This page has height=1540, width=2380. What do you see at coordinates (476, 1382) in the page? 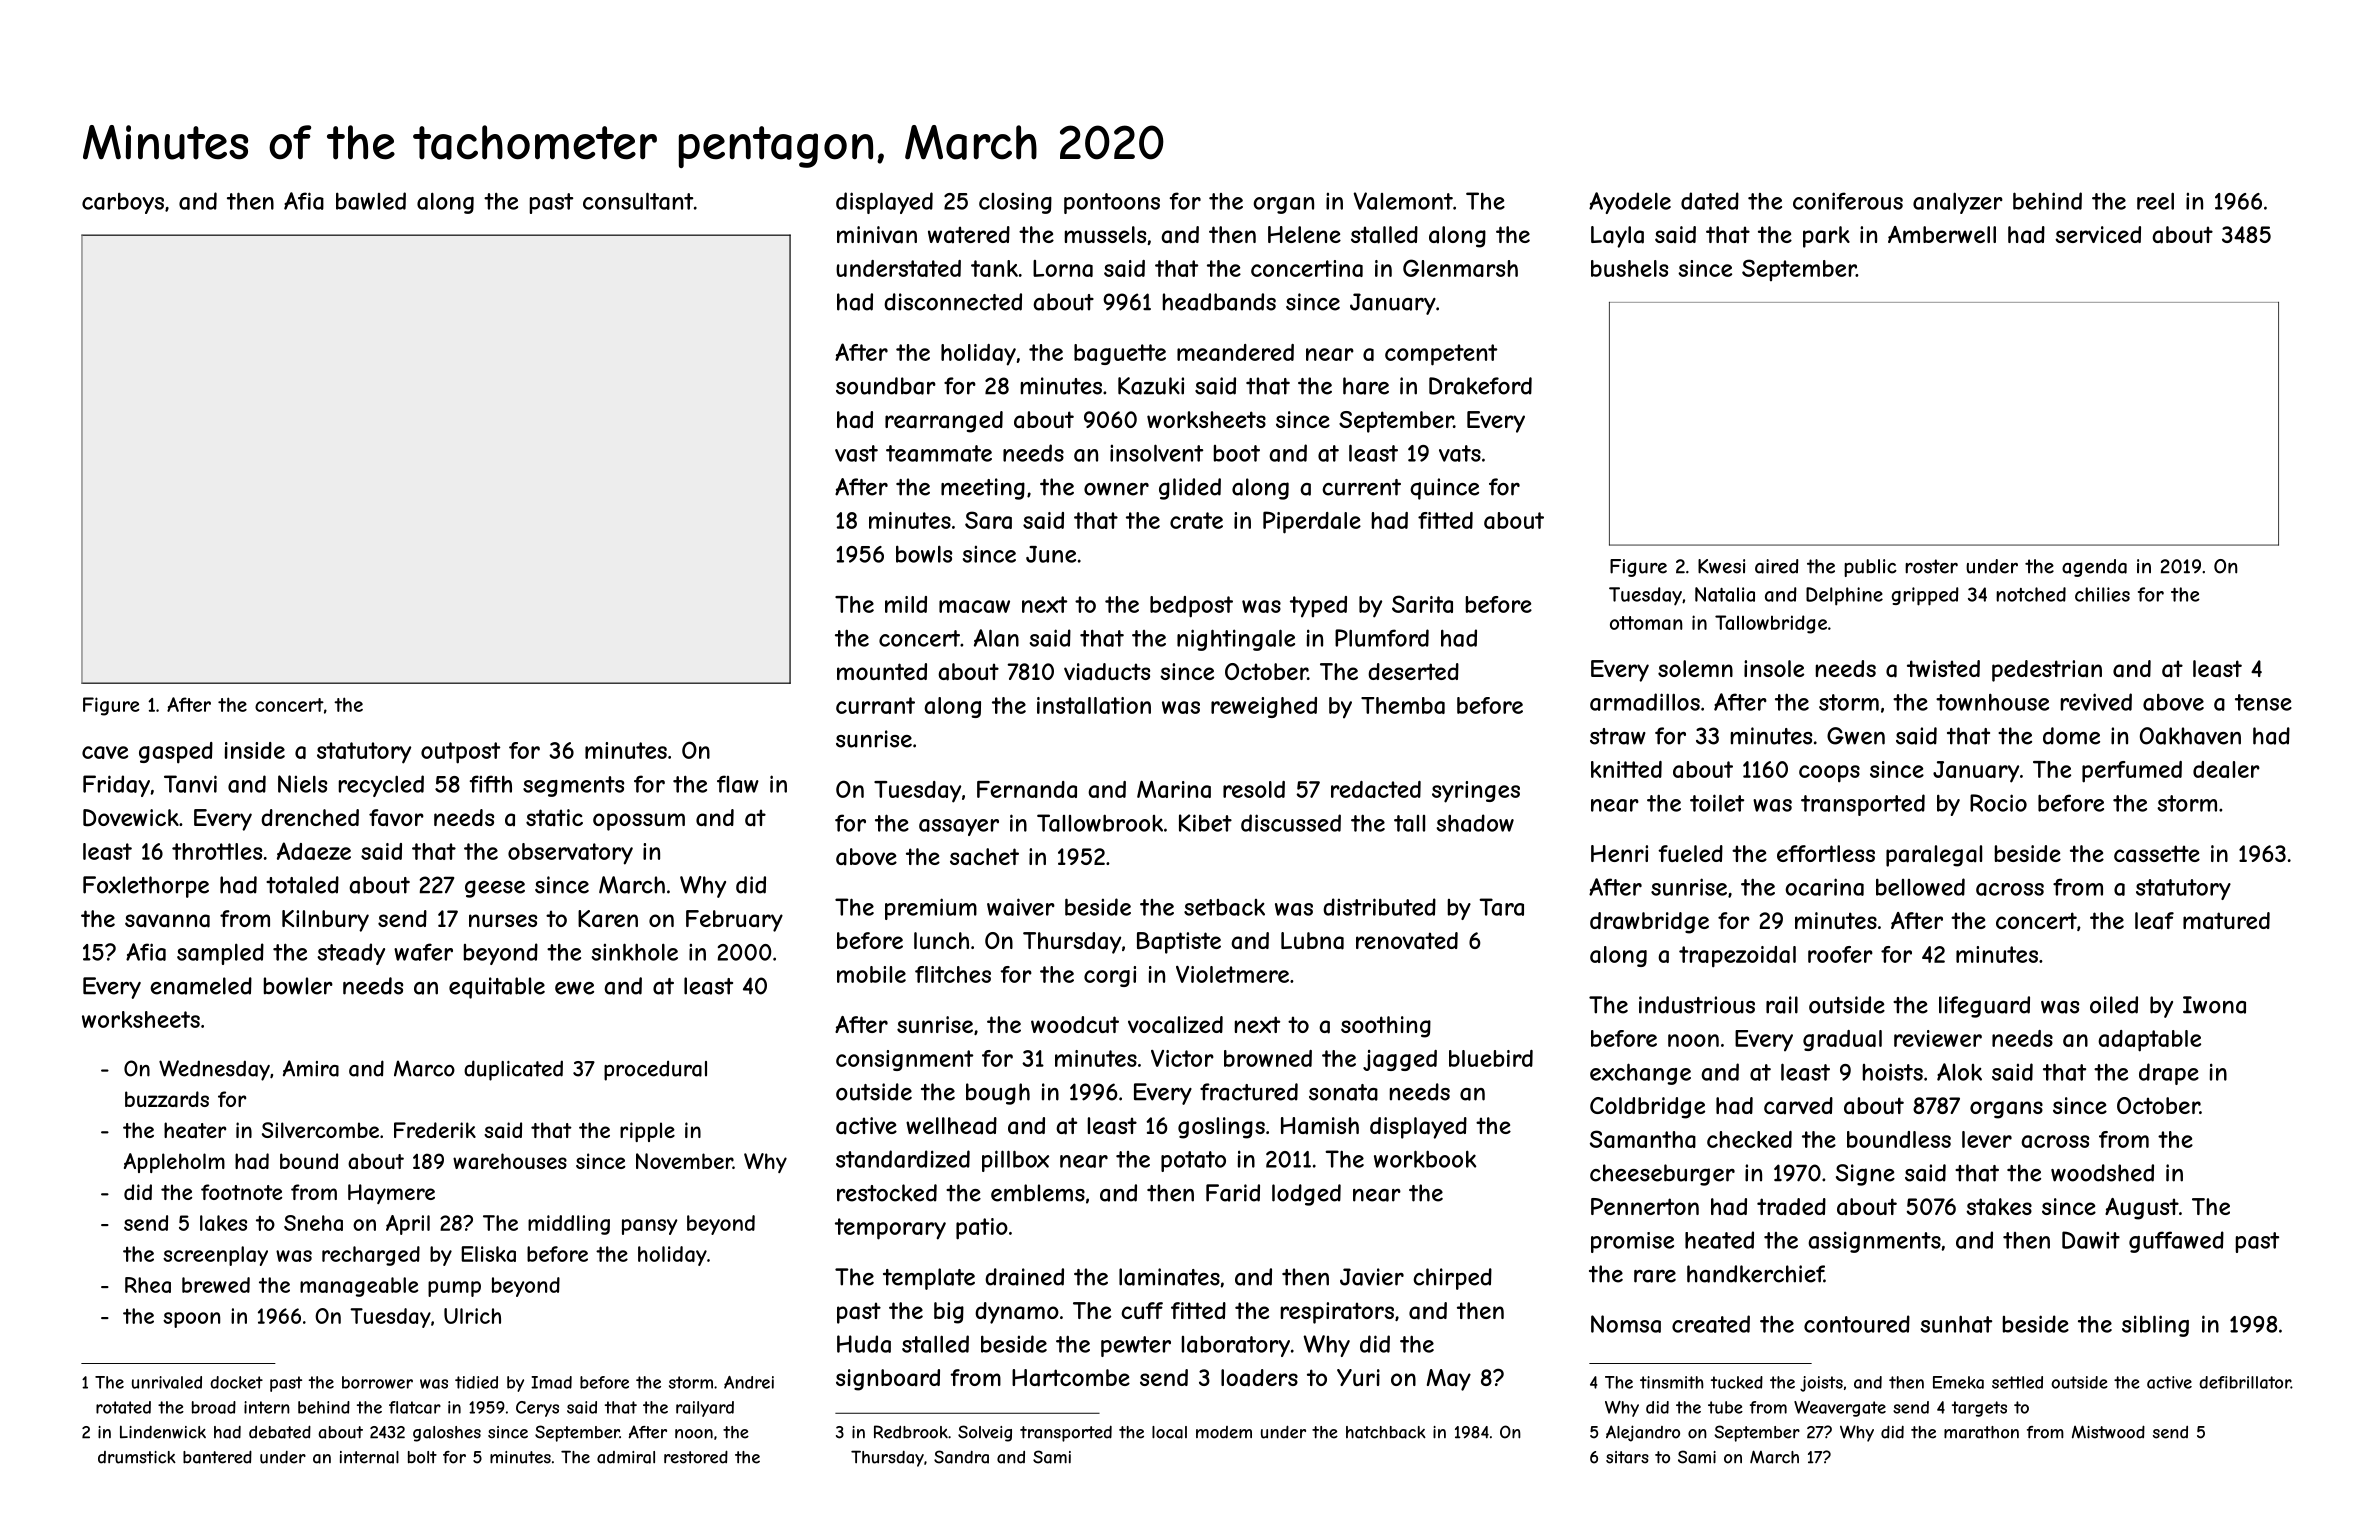
I see `tidied` at bounding box center [476, 1382].
